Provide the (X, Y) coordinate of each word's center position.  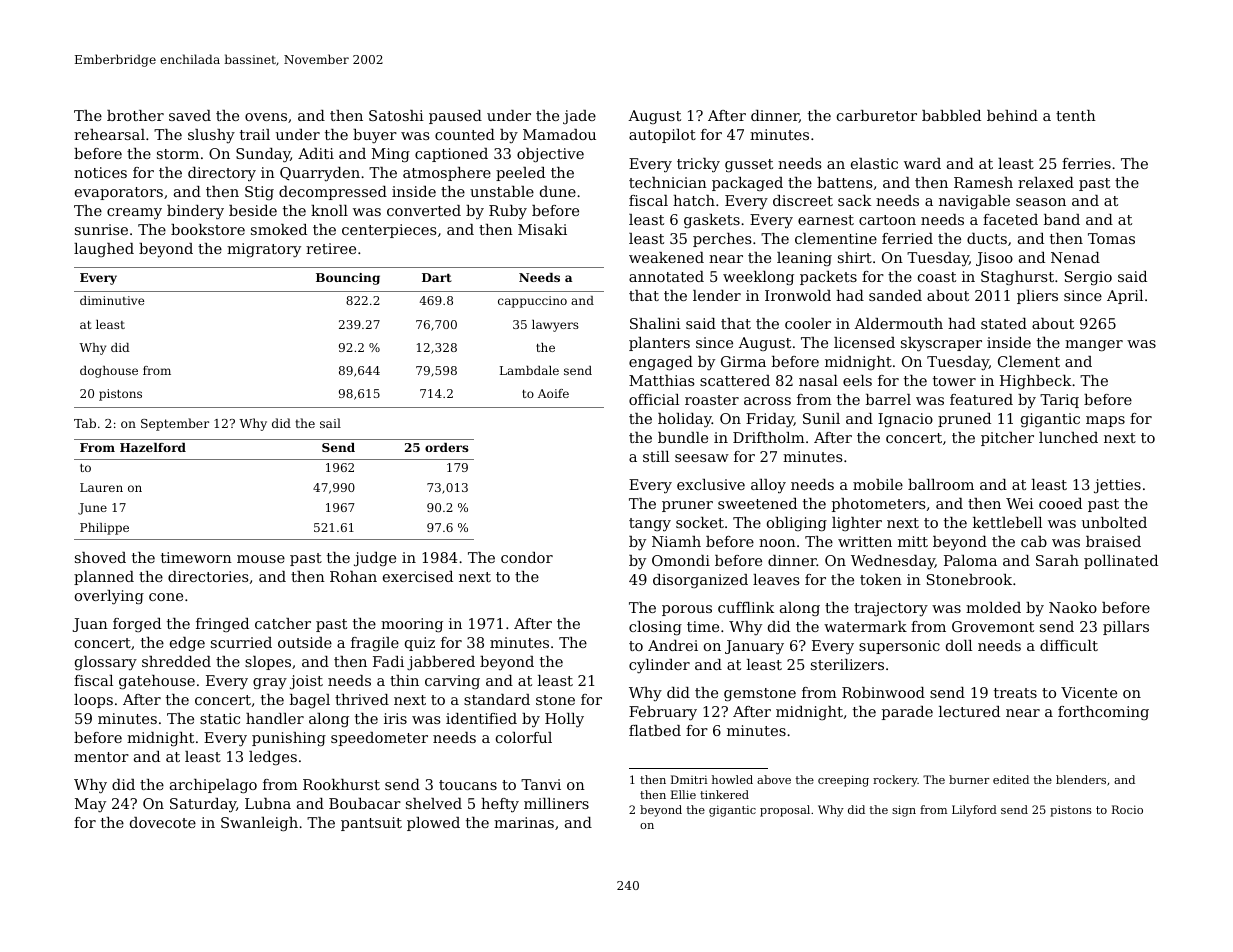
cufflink (746, 607)
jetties (1117, 486)
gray (270, 683)
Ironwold (798, 295)
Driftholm (769, 437)
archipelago (213, 786)
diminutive (112, 300)
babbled (951, 115)
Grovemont (993, 626)
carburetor (877, 115)
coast (937, 277)
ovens (266, 117)
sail (330, 423)
